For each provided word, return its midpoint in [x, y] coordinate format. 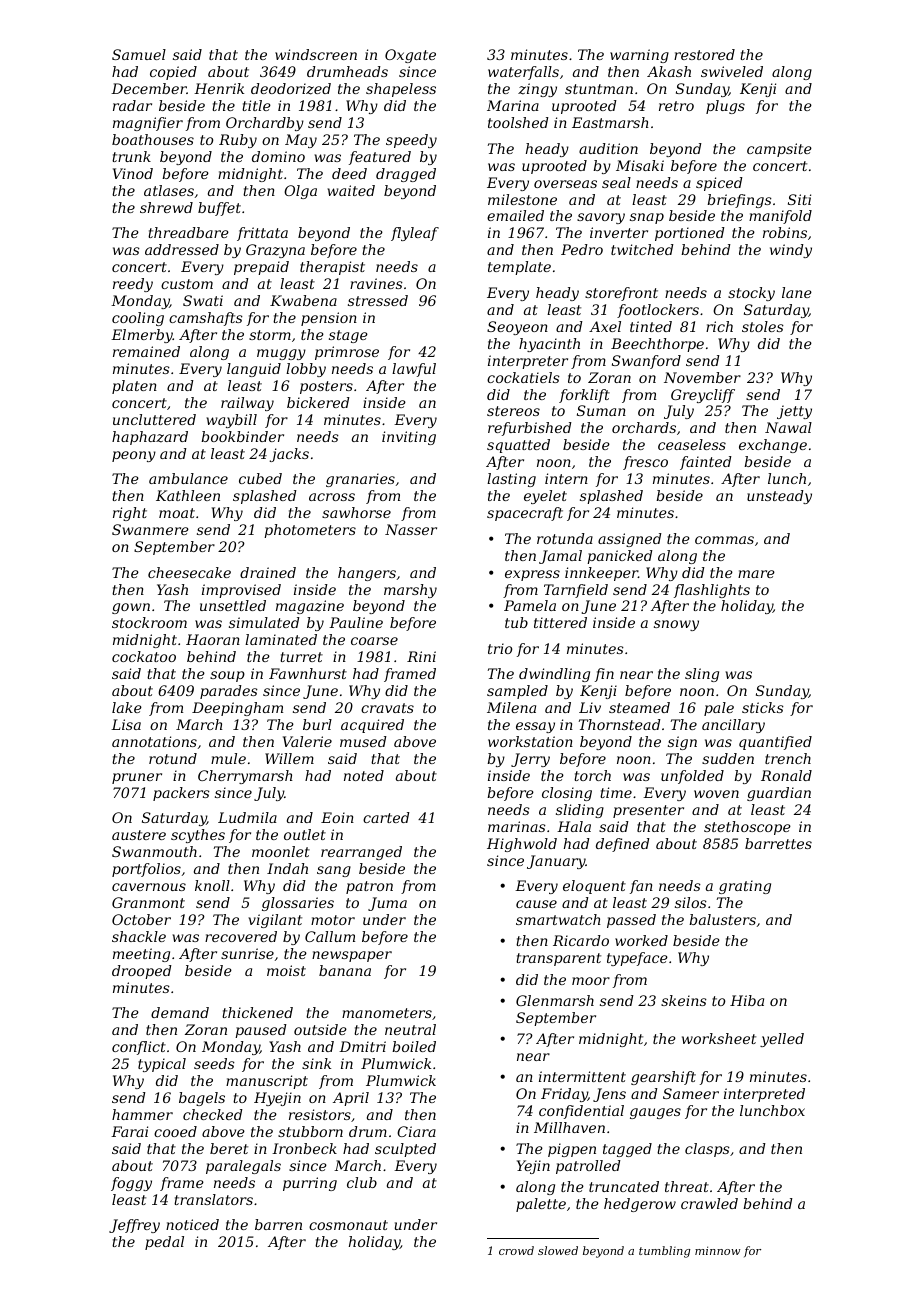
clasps [707, 1150]
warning [639, 56]
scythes [198, 836]
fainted [706, 463]
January [556, 862]
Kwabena [303, 300]
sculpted [405, 1150]
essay [535, 727]
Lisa [126, 724]
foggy [131, 1184]
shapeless [401, 90]
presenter [648, 811]
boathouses [153, 139]
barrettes [778, 843]
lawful [414, 370]
